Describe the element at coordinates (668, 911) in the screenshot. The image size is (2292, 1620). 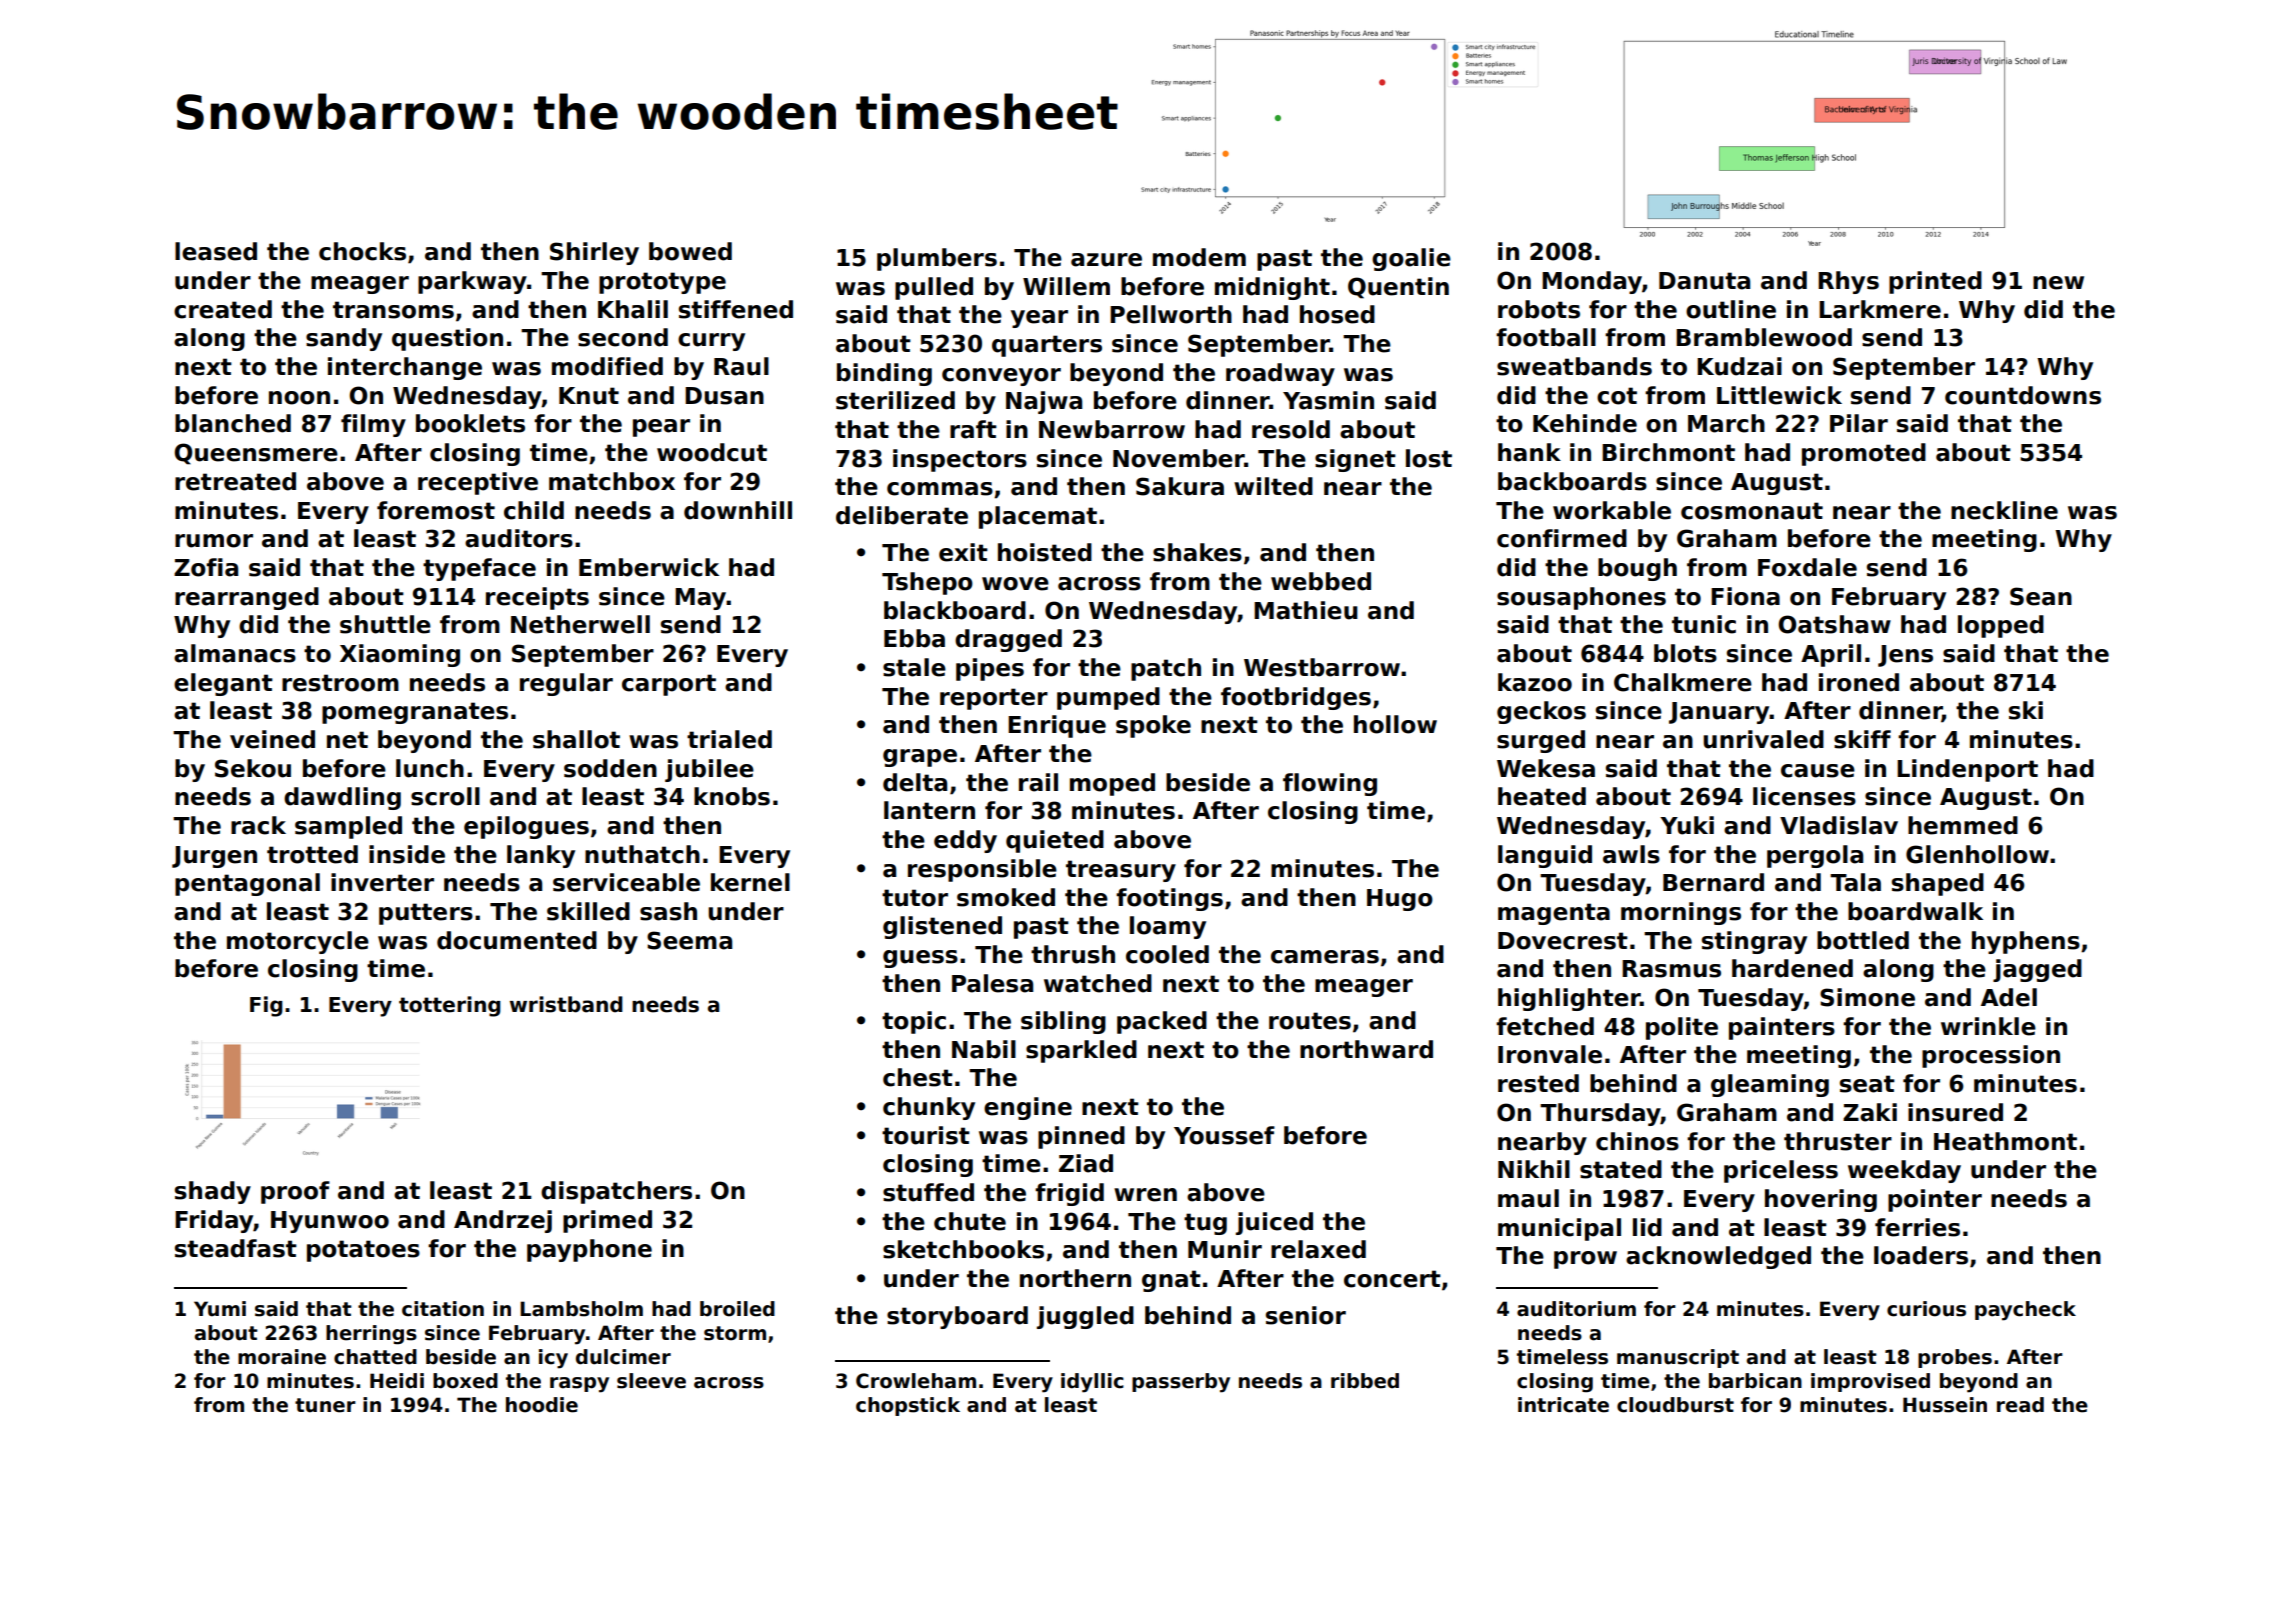
I see `sash` at that location.
